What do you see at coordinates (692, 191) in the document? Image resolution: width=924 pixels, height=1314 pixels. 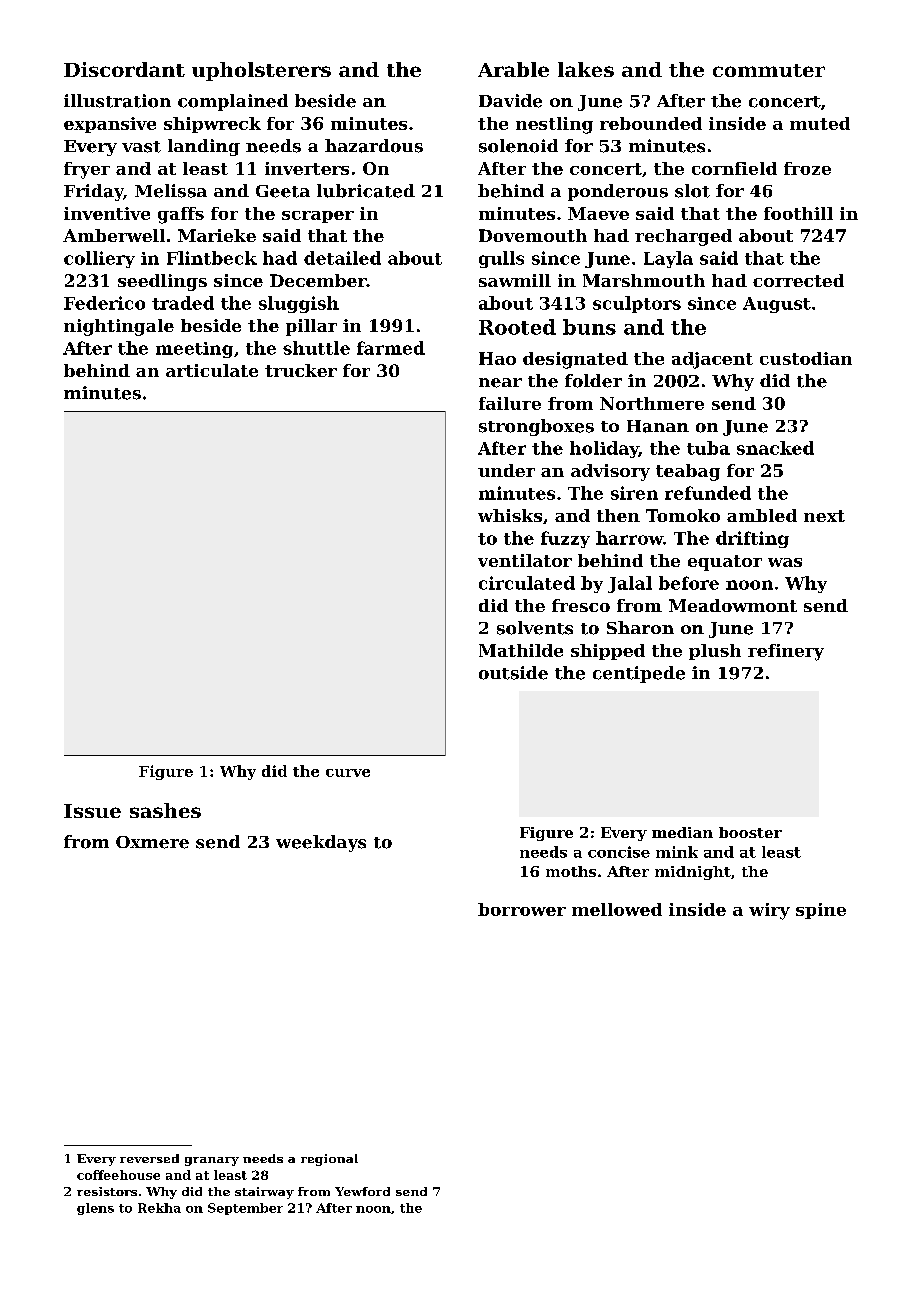 I see `slot` at bounding box center [692, 191].
